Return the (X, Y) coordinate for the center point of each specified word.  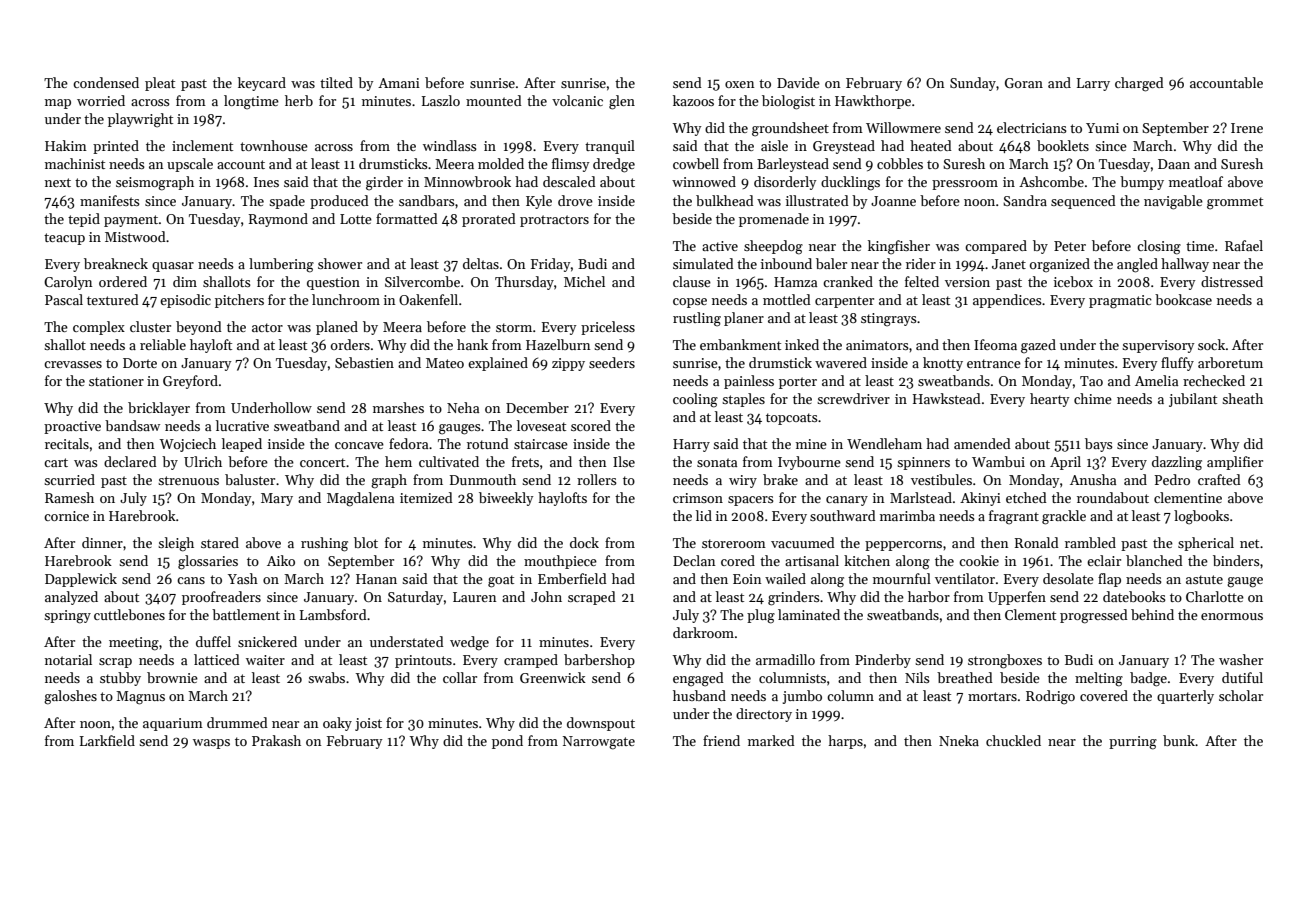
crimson (698, 498)
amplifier (1235, 463)
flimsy (570, 165)
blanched (1154, 560)
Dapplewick (81, 580)
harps (845, 742)
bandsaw (132, 425)
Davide (798, 82)
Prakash (276, 740)
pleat (160, 84)
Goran (1024, 83)
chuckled (1013, 740)
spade (287, 202)
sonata (717, 462)
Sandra (1025, 200)
